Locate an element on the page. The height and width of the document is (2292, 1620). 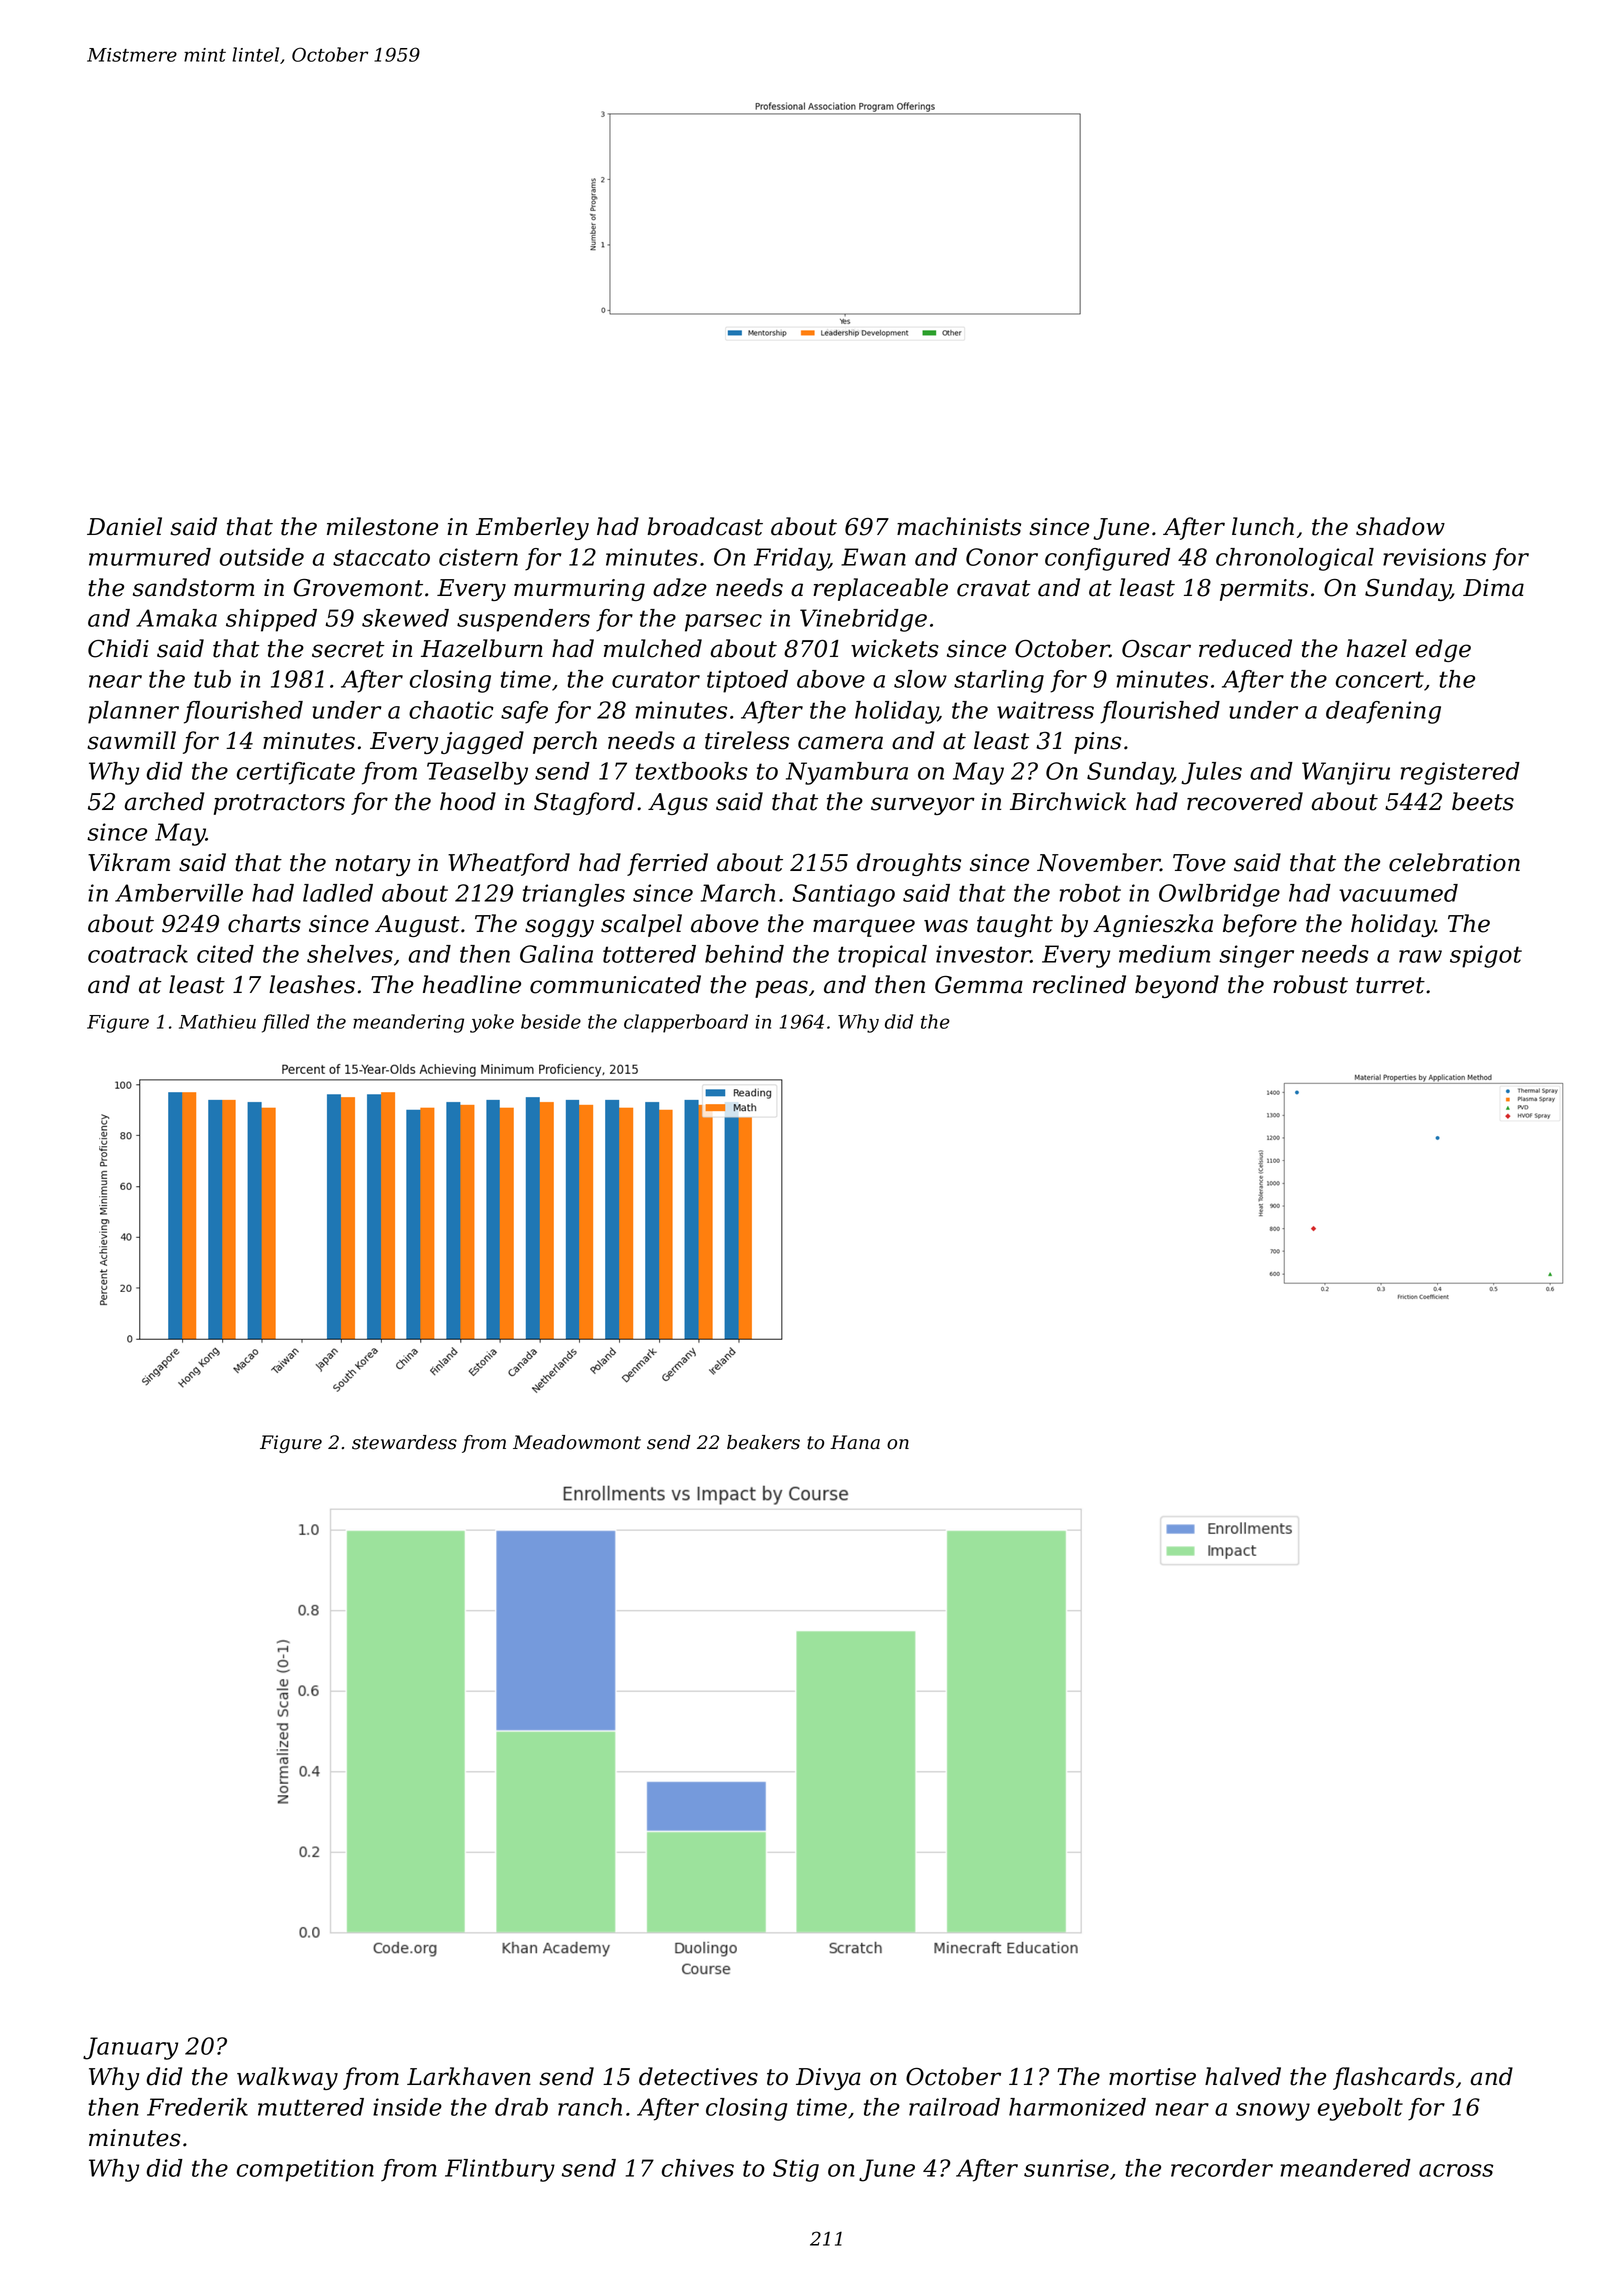
Meadowmont is located at coordinates (577, 1442).
